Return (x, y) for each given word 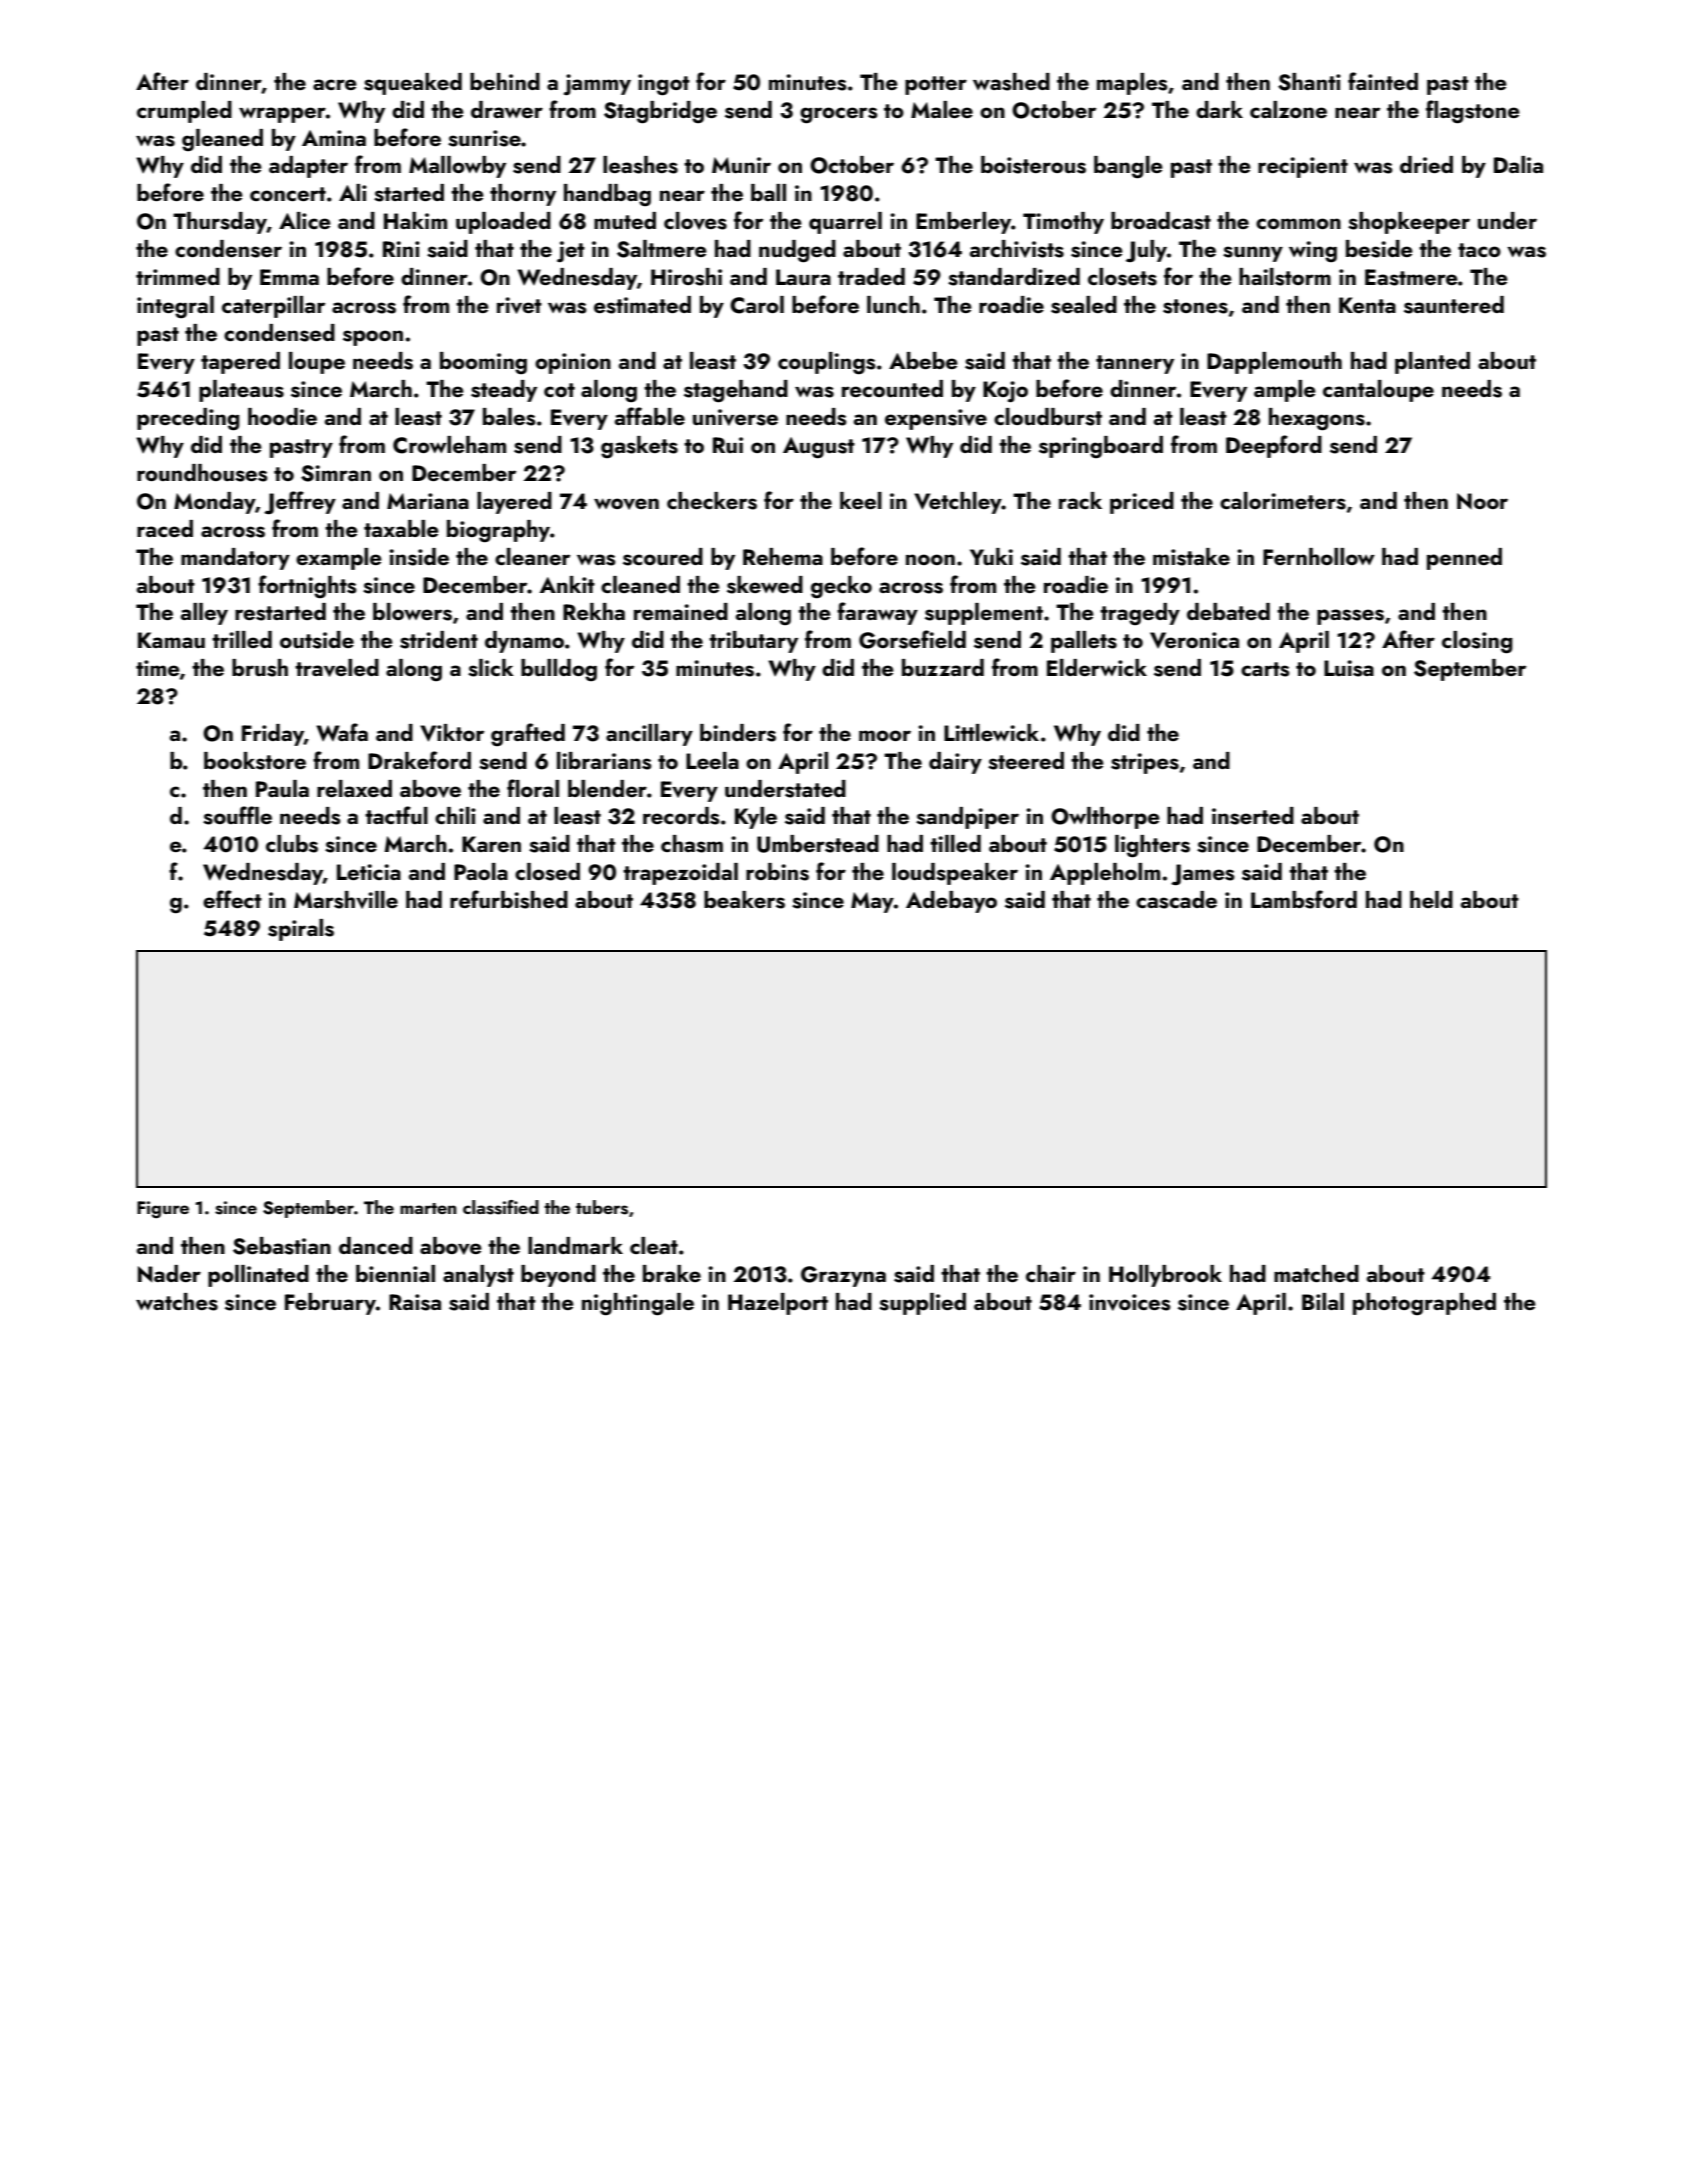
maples (1132, 84)
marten (428, 1208)
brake (672, 1273)
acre (335, 84)
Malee (942, 109)
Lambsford (1304, 899)
